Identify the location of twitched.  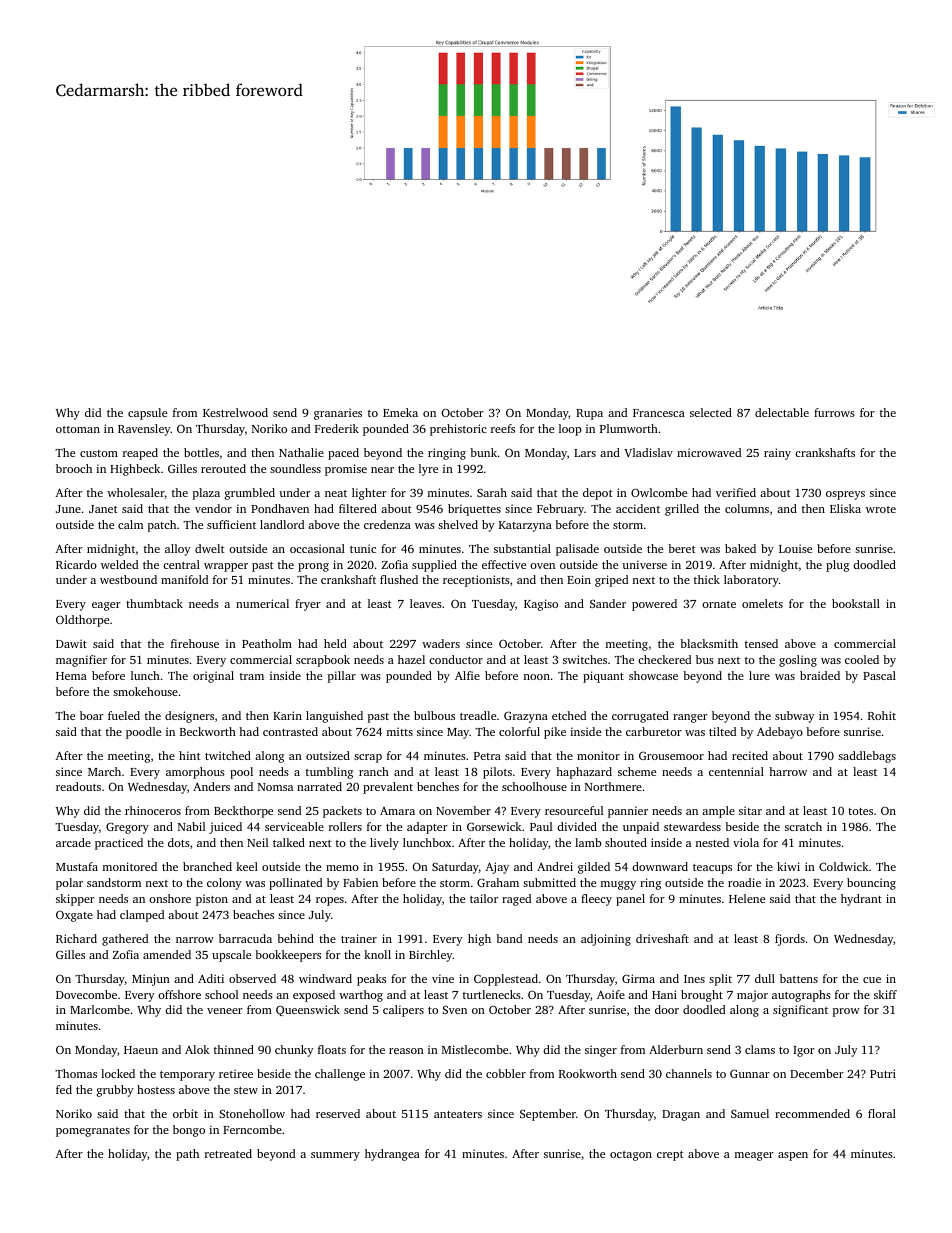
(228, 755).
